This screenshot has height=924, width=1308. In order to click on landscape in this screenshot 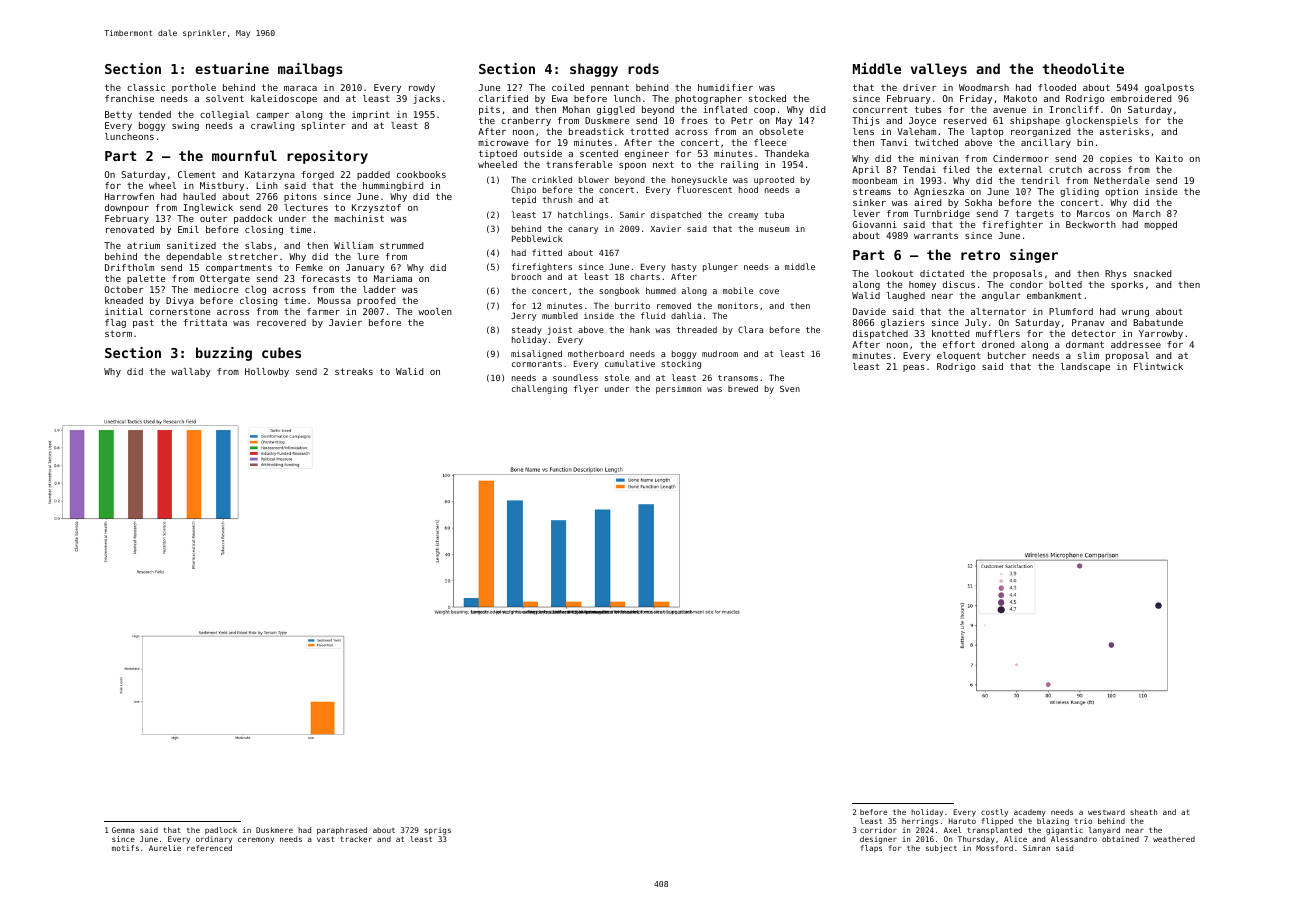, I will do `click(1085, 367)`.
